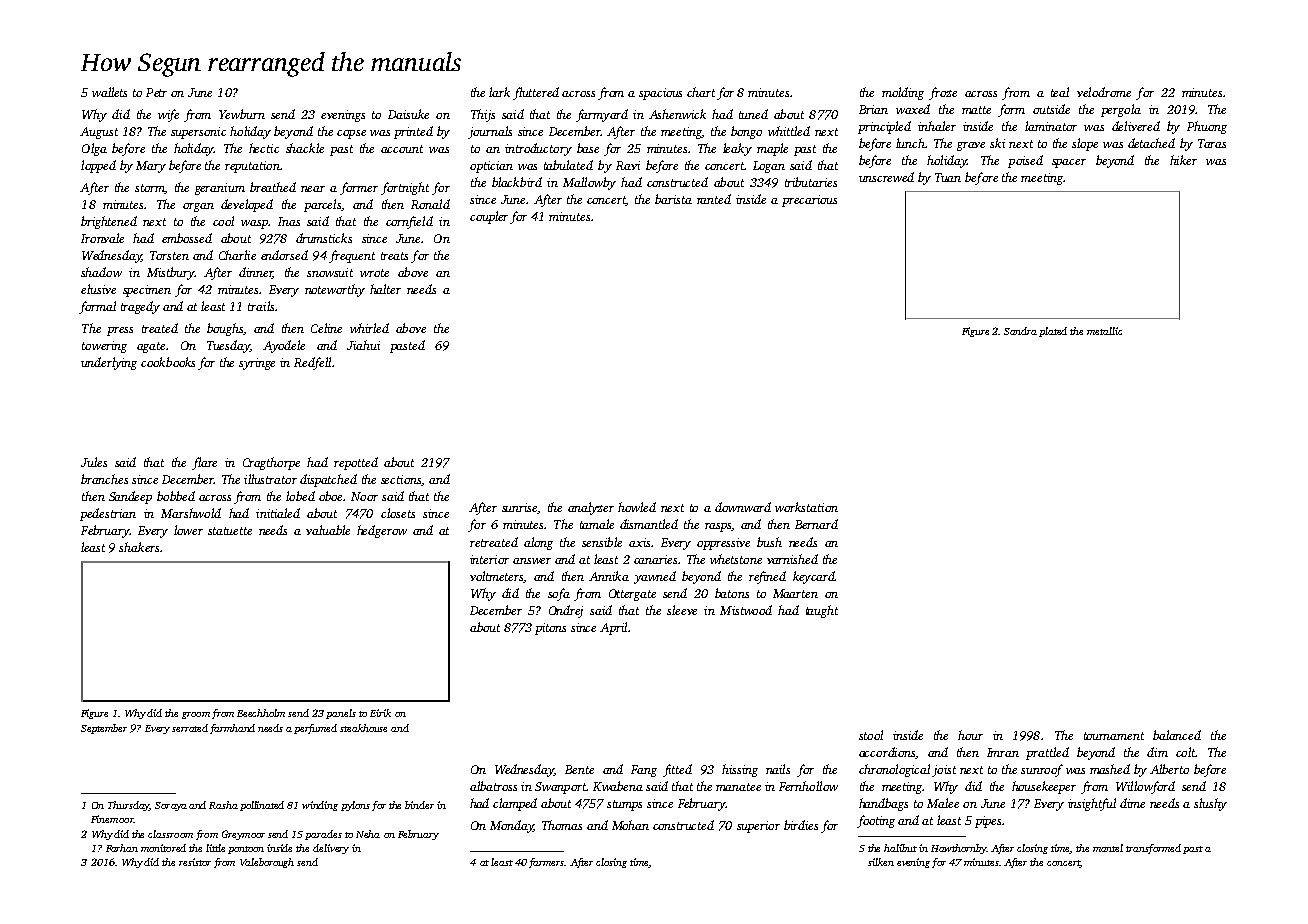 This page has height=924, width=1308. Describe the element at coordinates (1060, 92) in the page. I see `teal` at that location.
